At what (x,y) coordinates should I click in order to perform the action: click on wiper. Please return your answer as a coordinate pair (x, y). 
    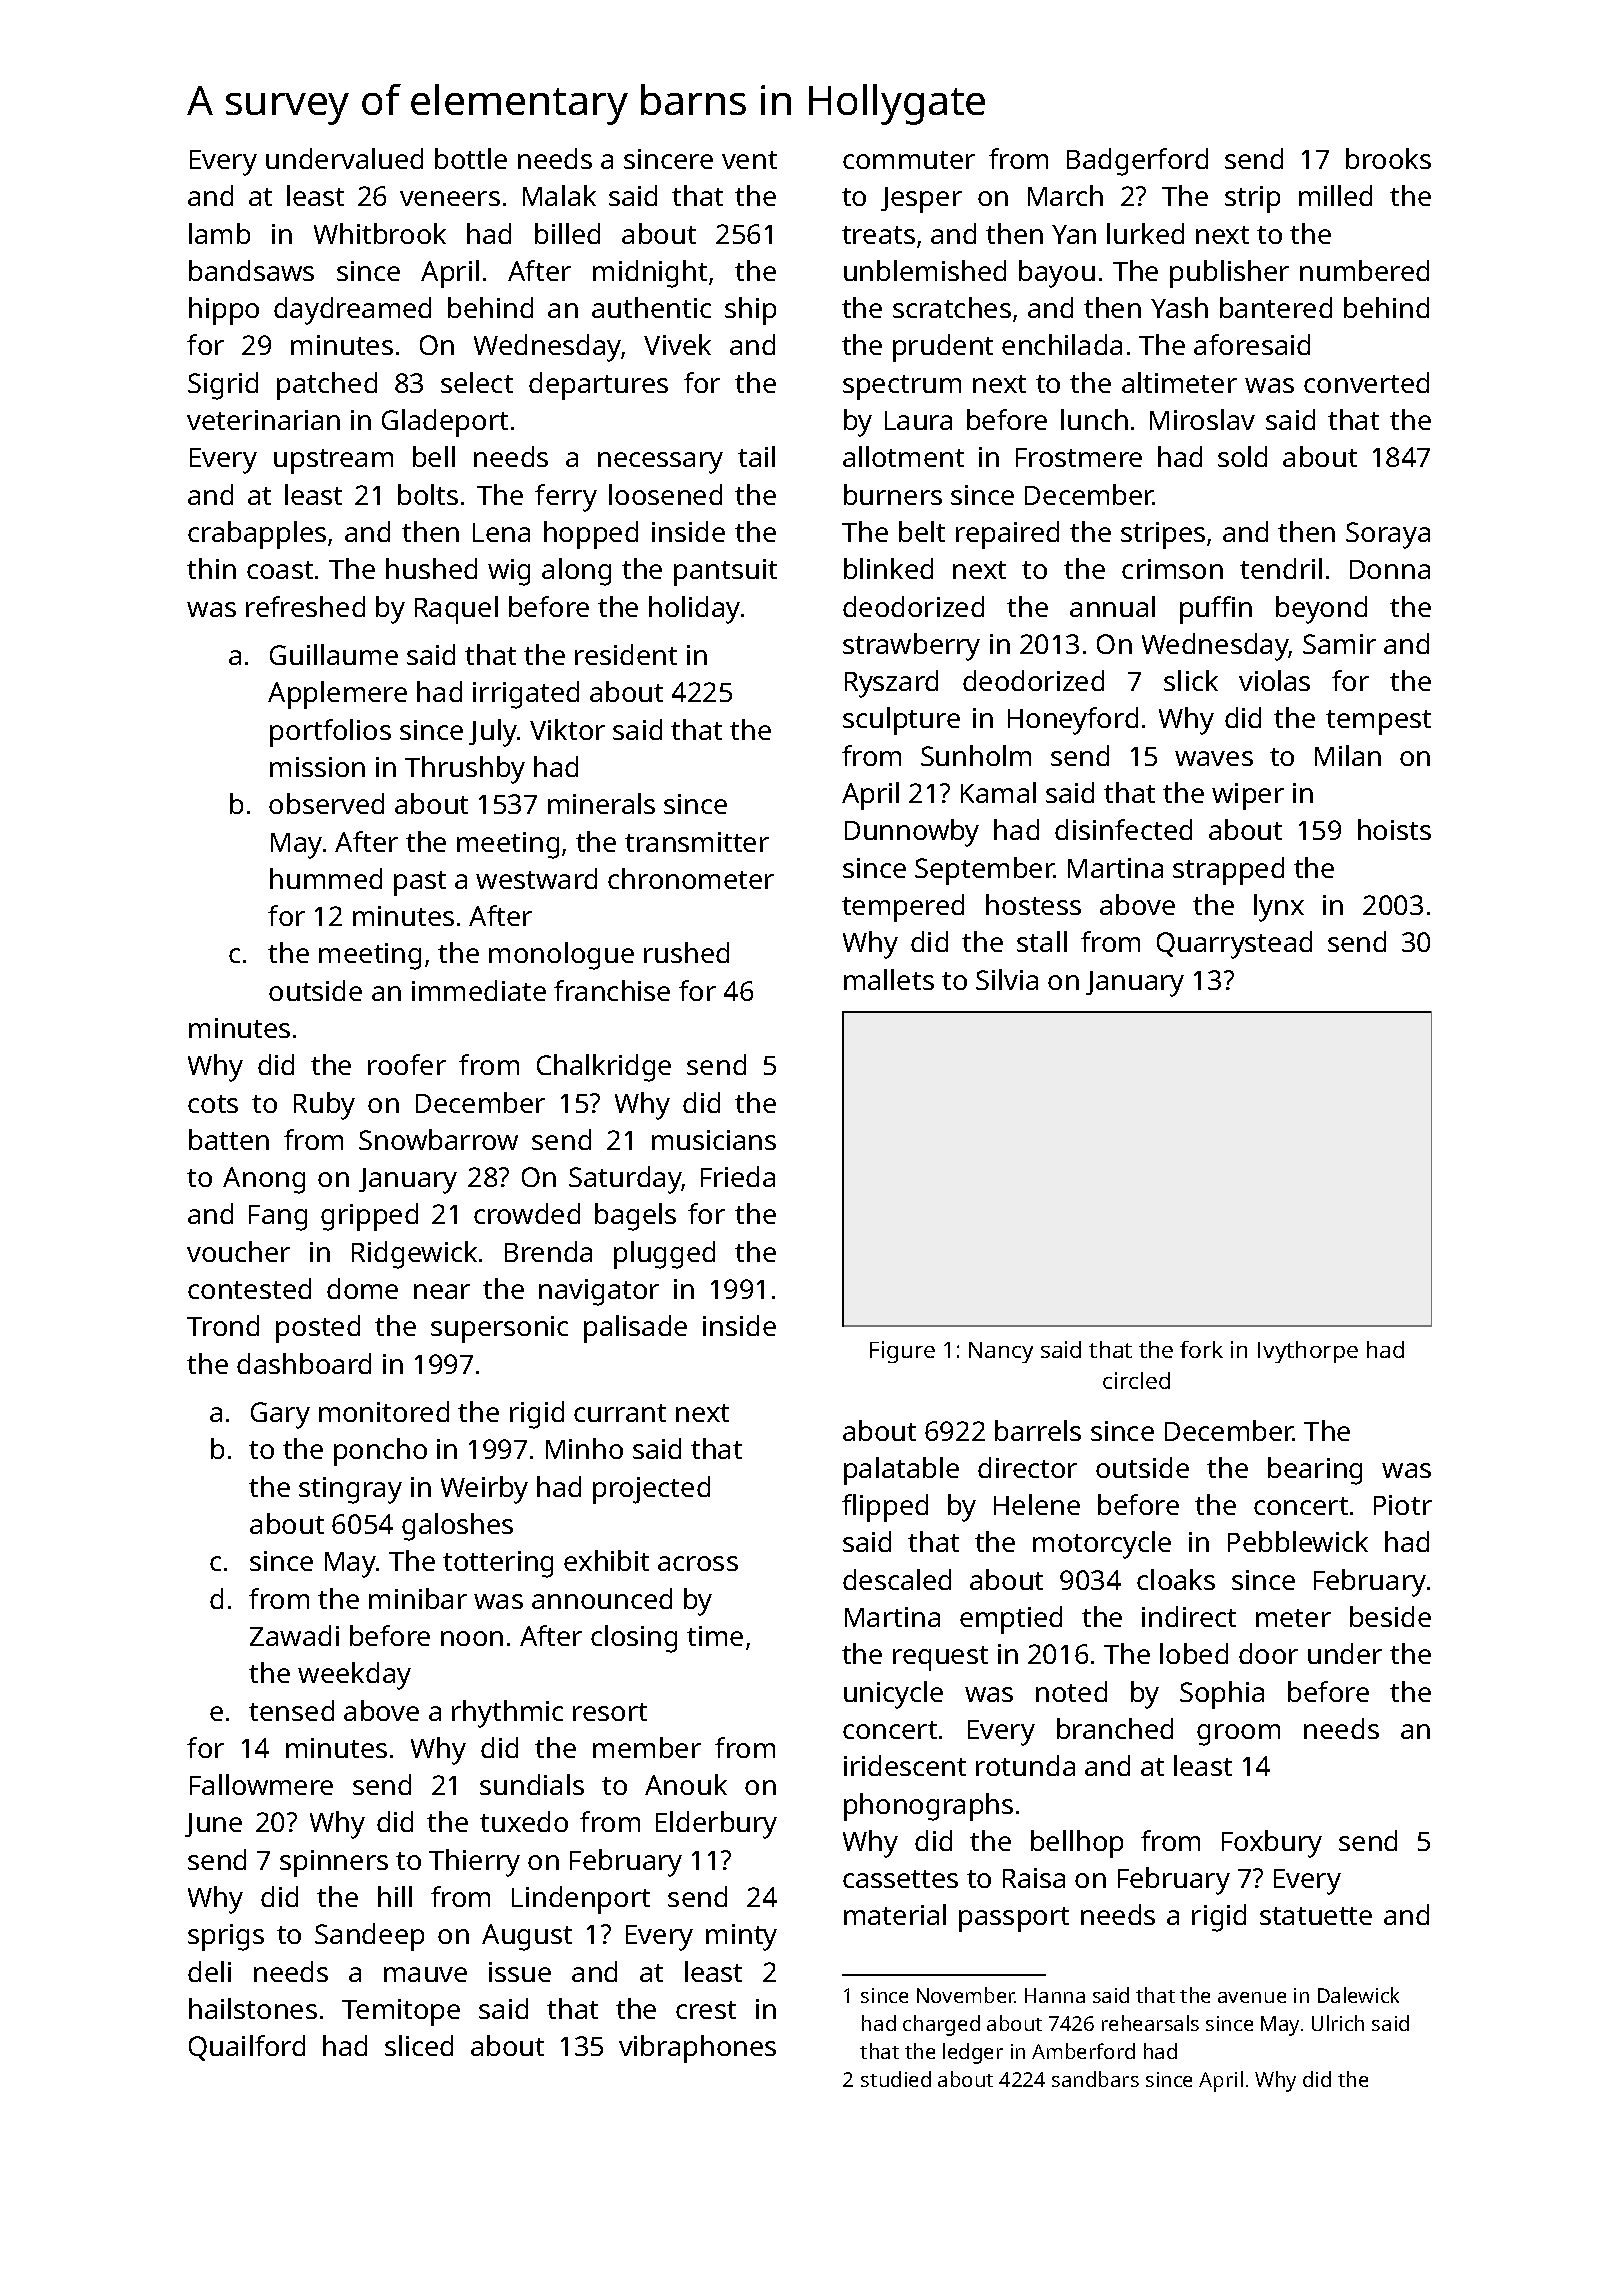
    Looking at the image, I should click on (1248, 796).
